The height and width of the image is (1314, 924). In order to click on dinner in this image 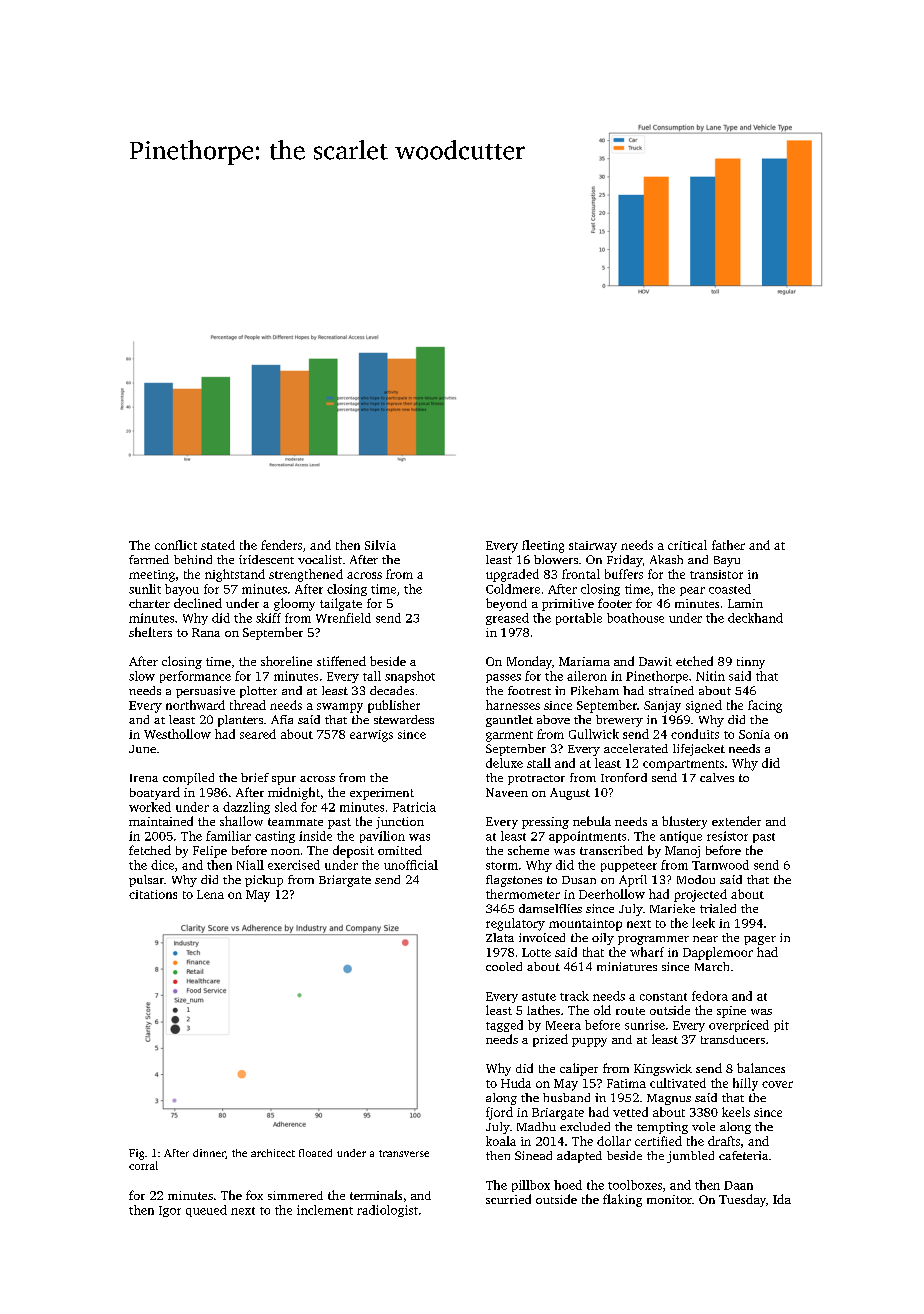, I will do `click(209, 1153)`.
